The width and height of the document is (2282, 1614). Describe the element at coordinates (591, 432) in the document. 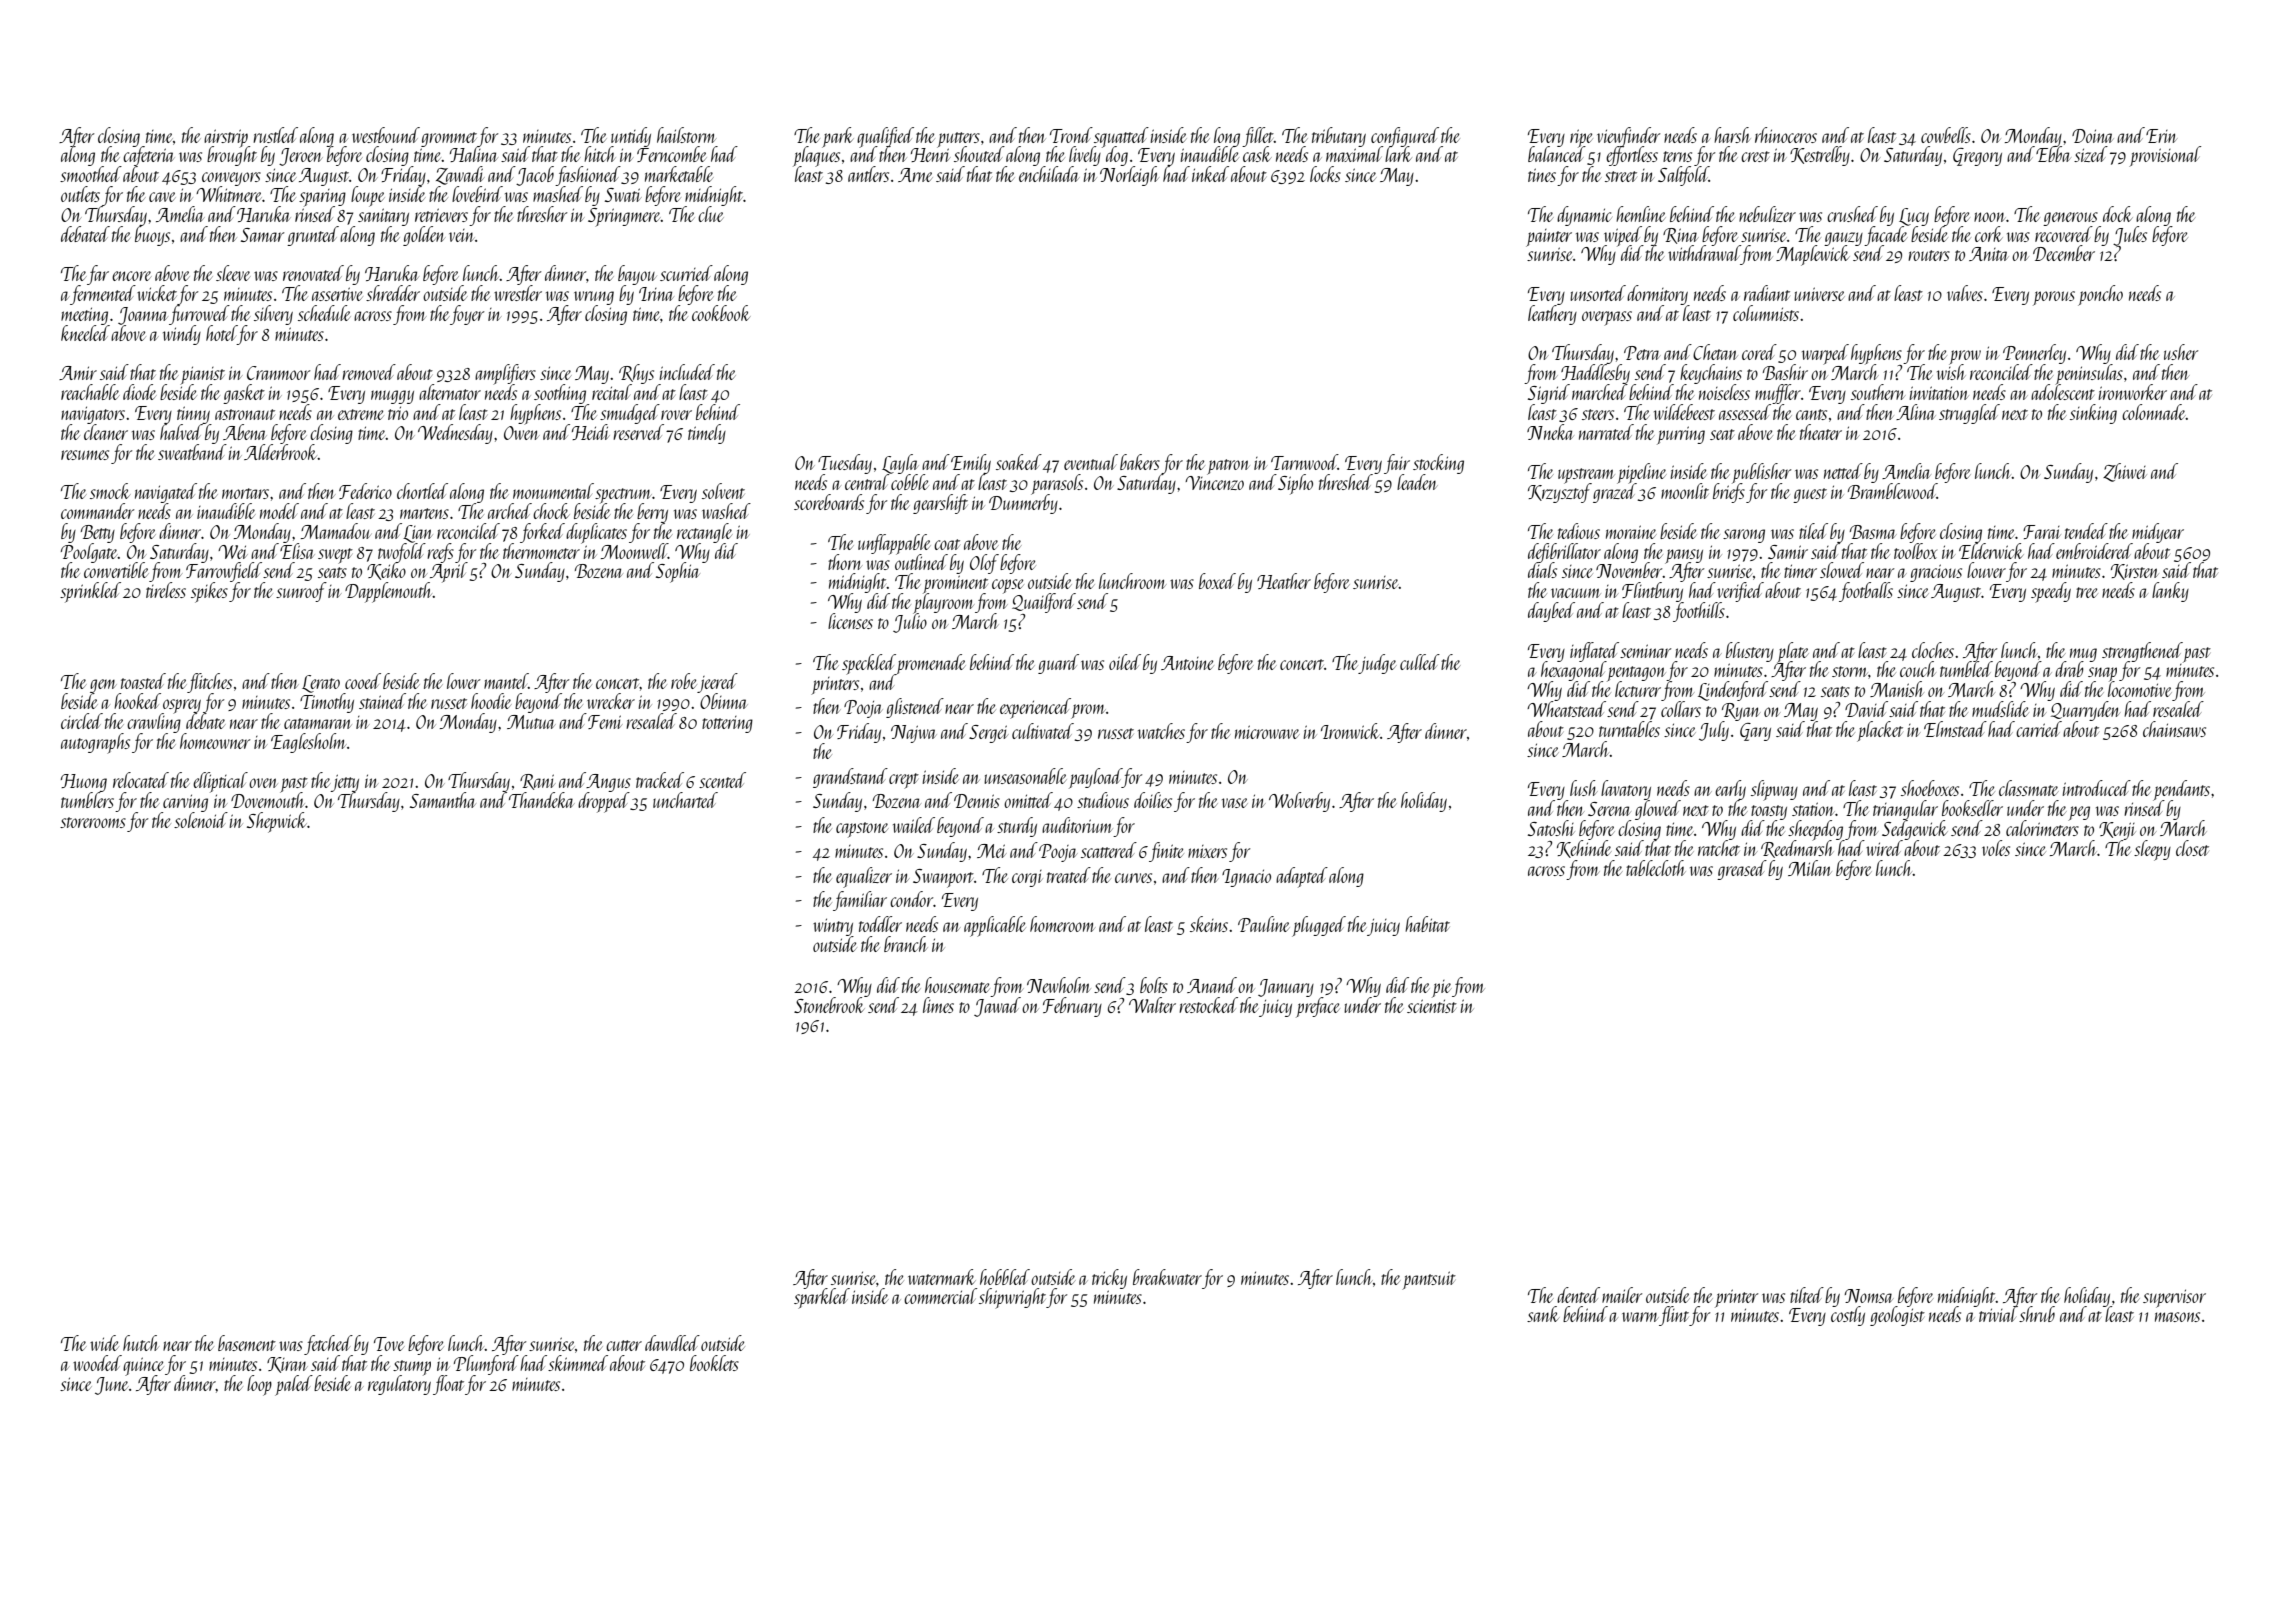

I see `Heidi` at that location.
